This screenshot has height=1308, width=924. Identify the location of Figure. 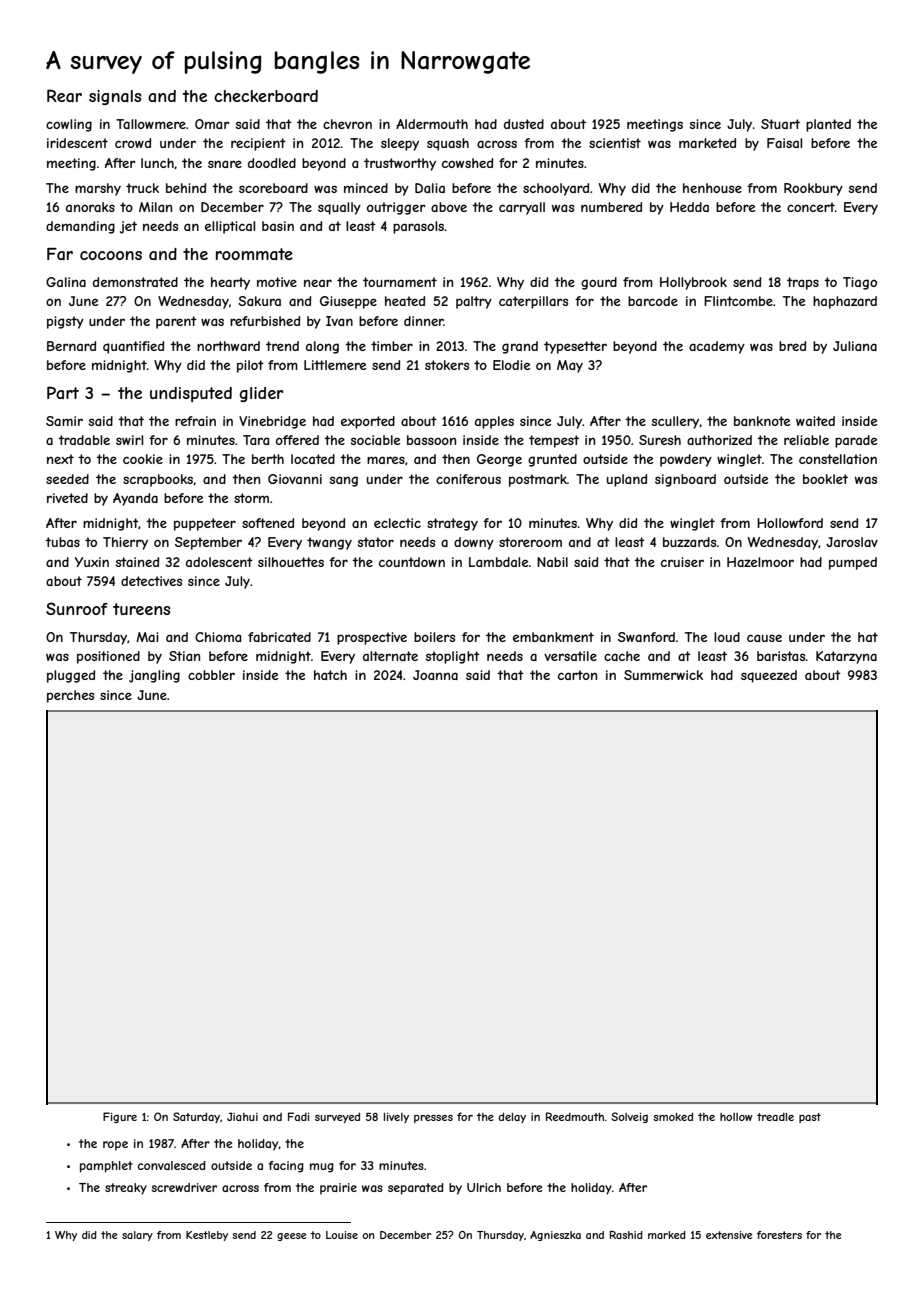
(120, 1117).
